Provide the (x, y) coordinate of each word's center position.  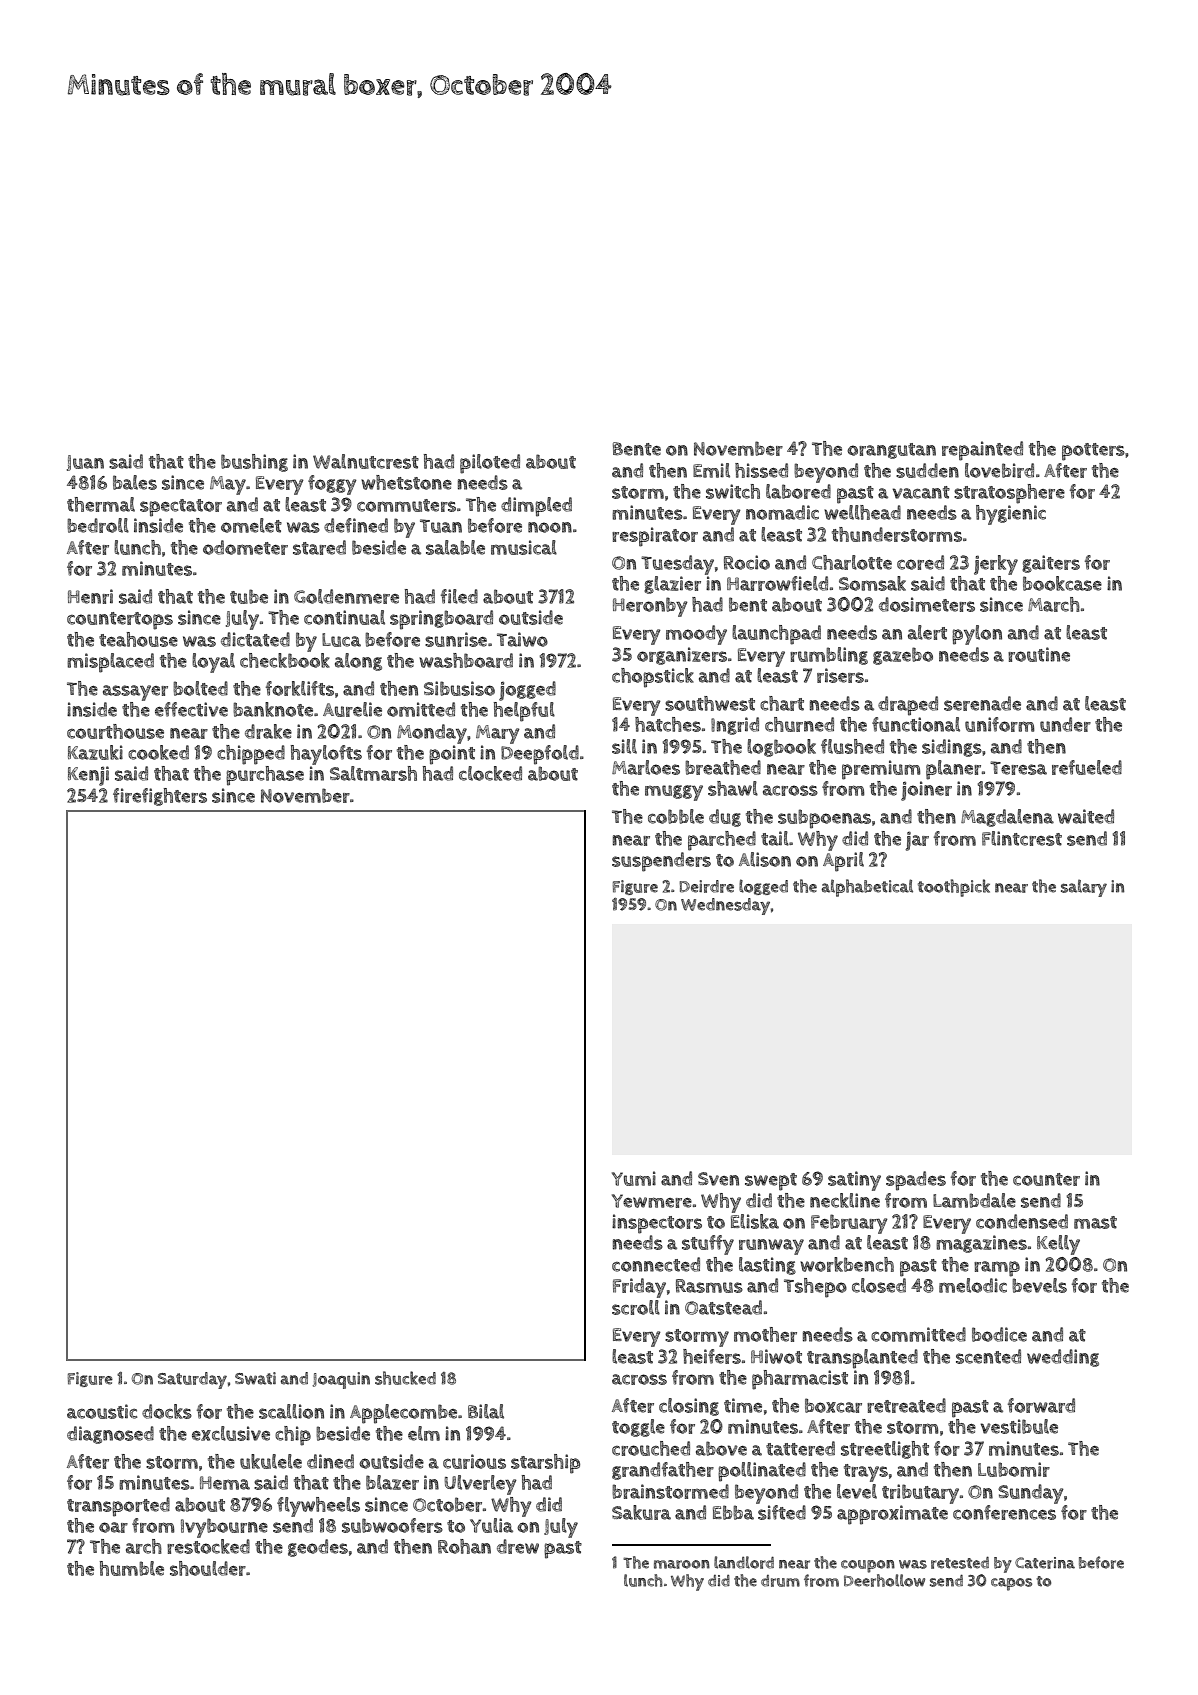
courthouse (115, 731)
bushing (254, 463)
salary (1084, 888)
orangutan (891, 451)
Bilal (486, 1411)
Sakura (641, 1512)
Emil (711, 470)
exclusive (231, 1433)
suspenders (661, 862)
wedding (1063, 1358)
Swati (255, 1378)
